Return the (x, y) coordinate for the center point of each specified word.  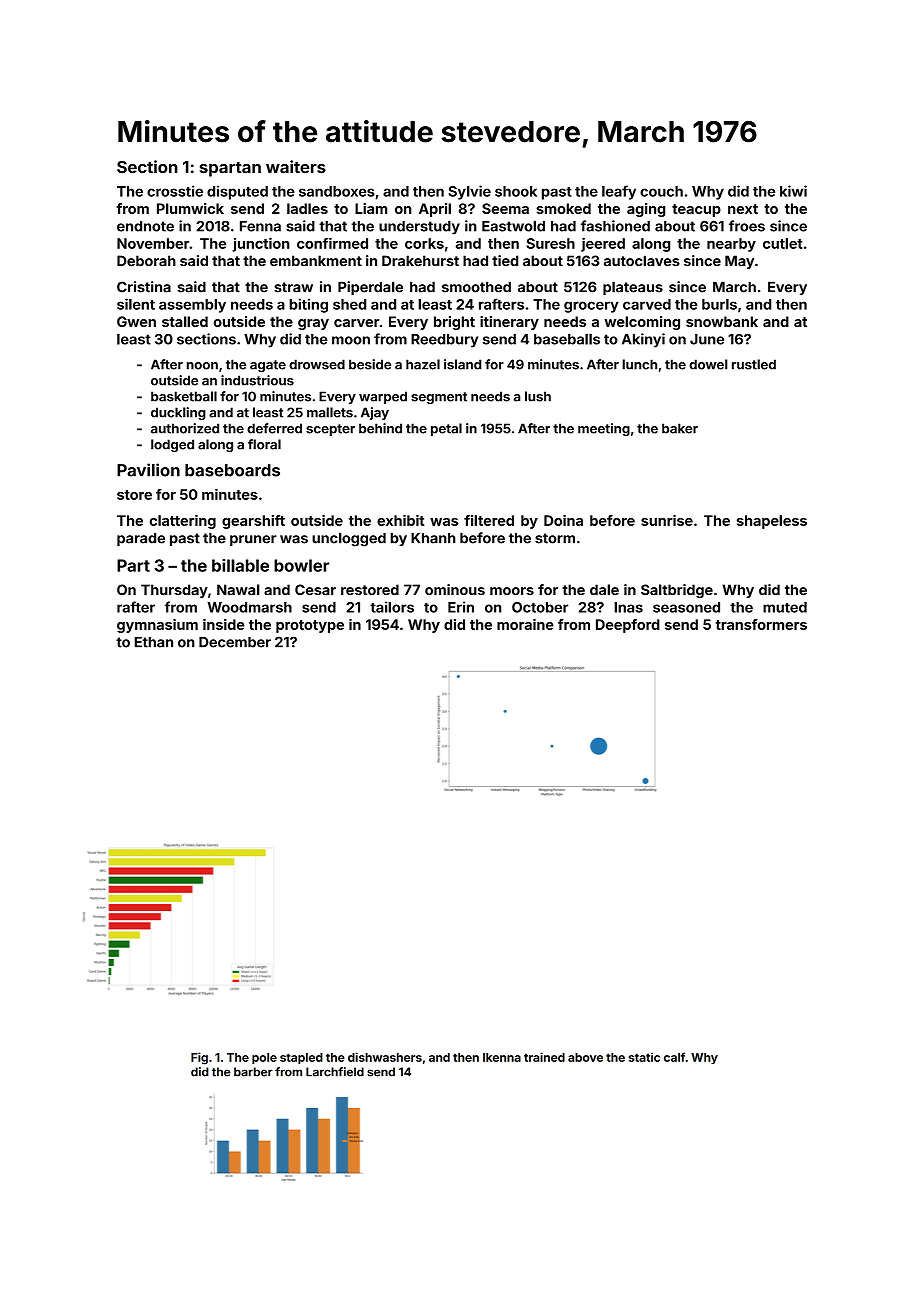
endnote (145, 226)
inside (224, 624)
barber (253, 1072)
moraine (525, 624)
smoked (563, 208)
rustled (754, 364)
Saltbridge (677, 591)
